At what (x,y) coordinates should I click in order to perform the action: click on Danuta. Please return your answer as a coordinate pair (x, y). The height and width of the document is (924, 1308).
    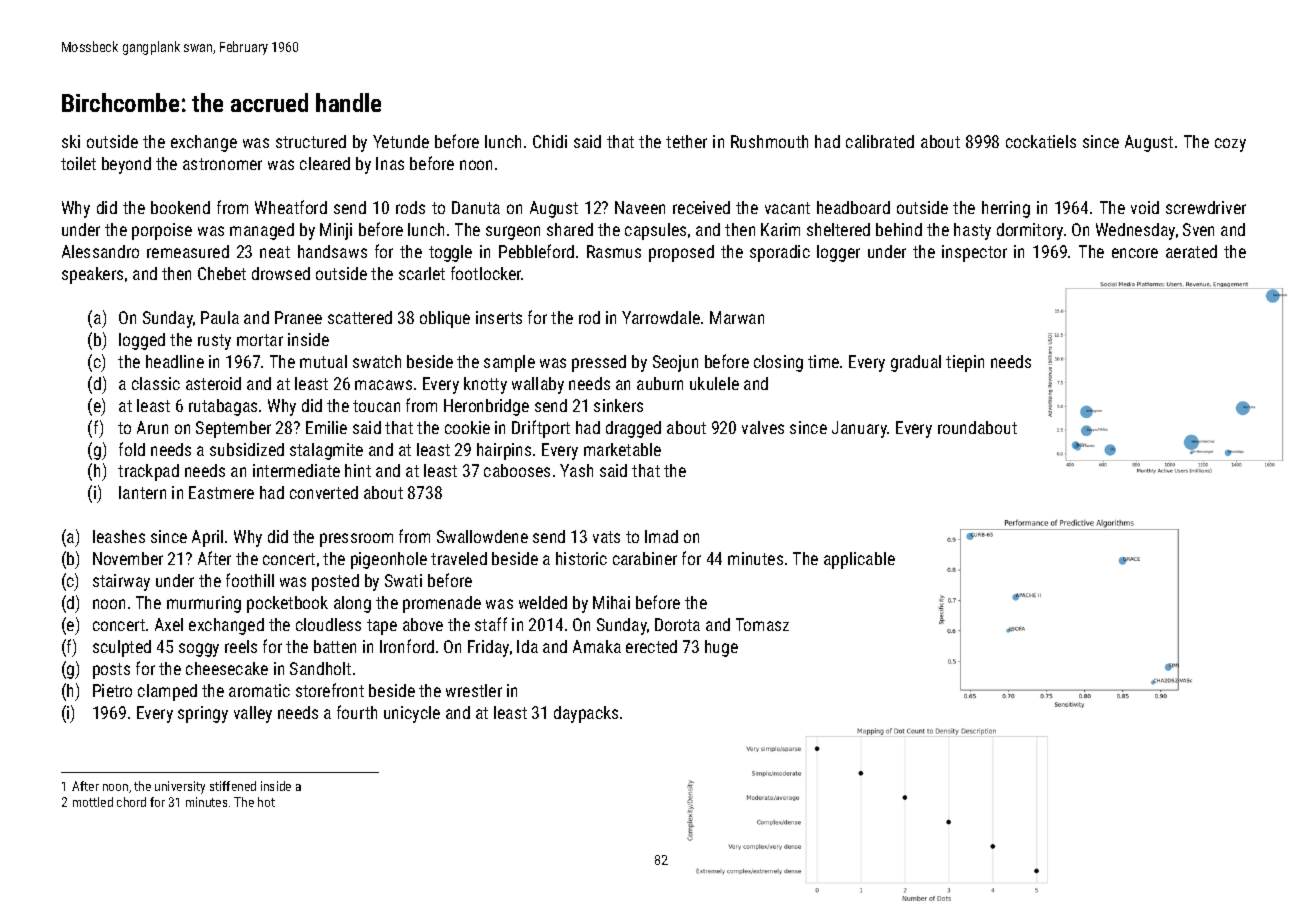
    Looking at the image, I should click on (476, 207).
